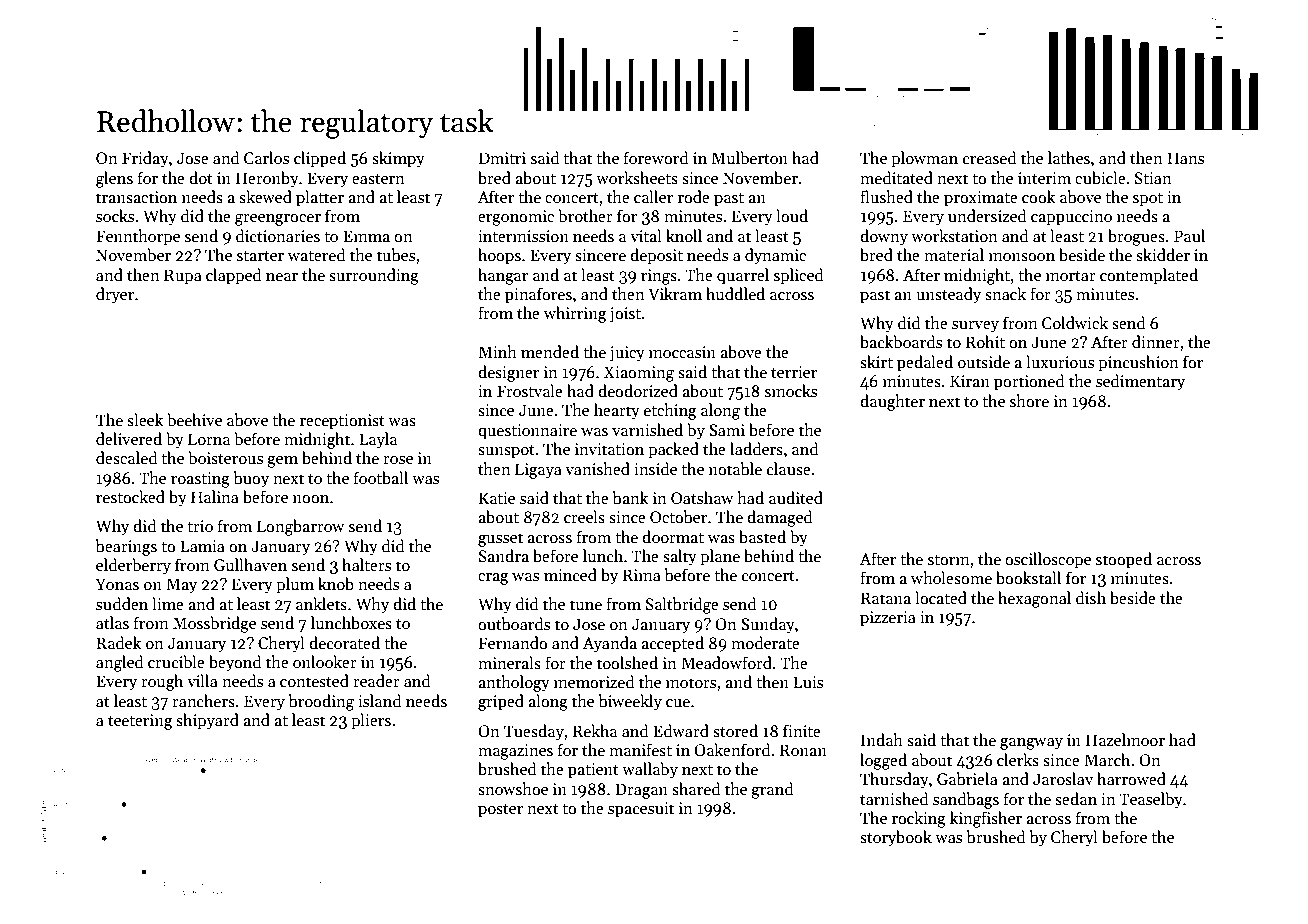 This screenshot has height=924, width=1308. I want to click on Emma, so click(366, 236).
